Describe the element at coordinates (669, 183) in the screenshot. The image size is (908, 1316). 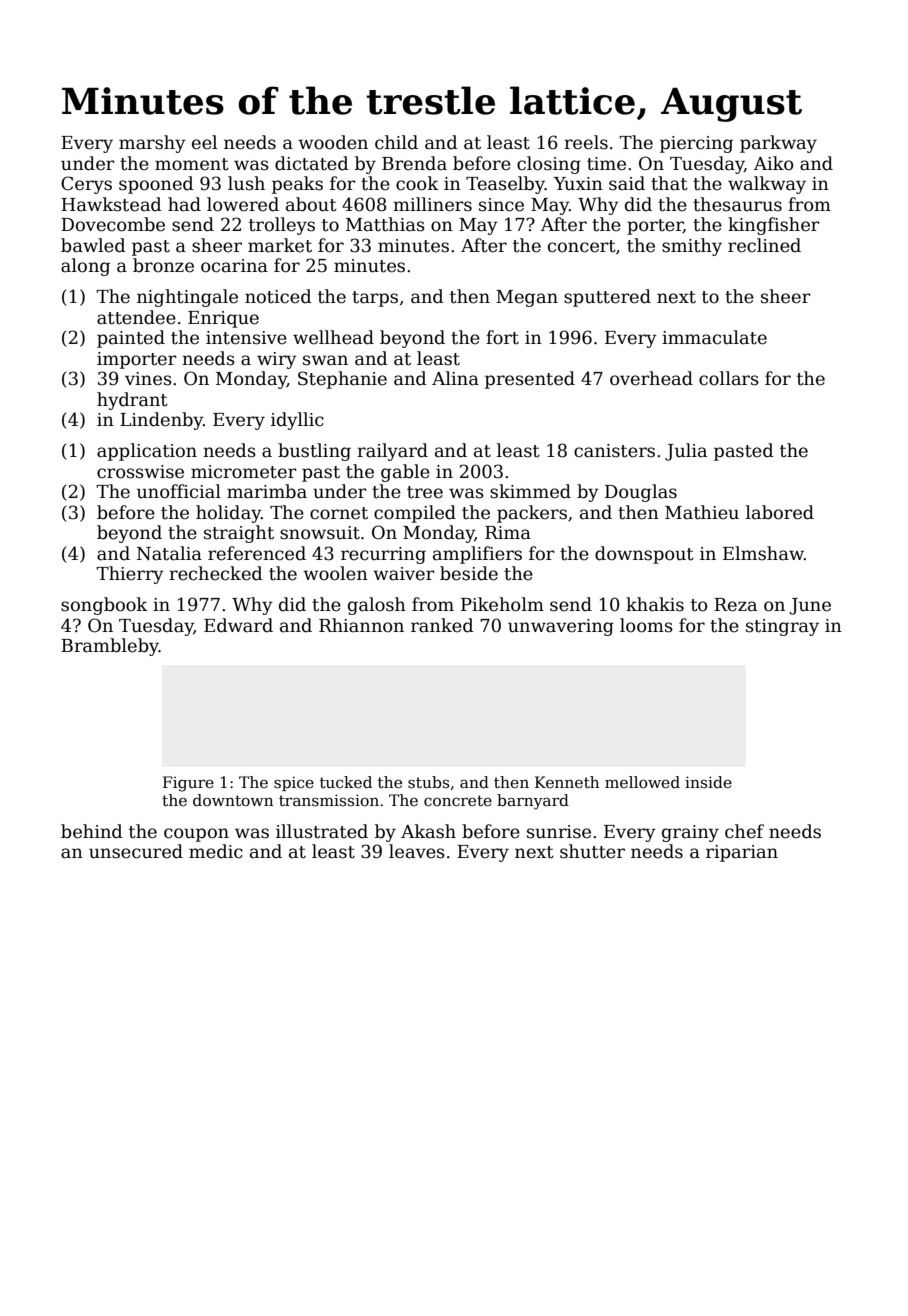
I see `that` at that location.
